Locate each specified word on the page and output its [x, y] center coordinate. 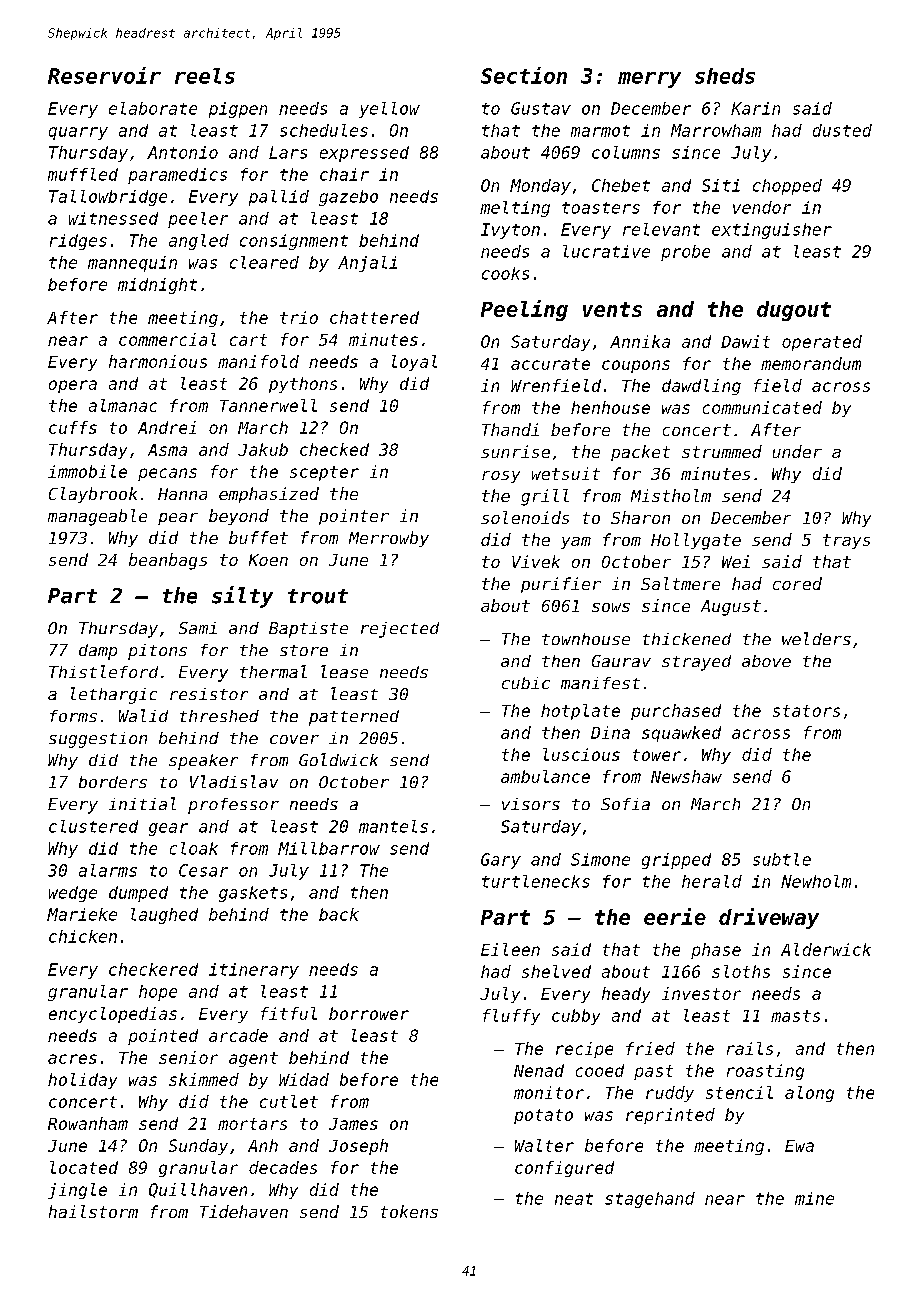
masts [795, 1016]
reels [205, 76]
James [353, 1124]
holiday [82, 1081]
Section [524, 75]
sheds [725, 76]
